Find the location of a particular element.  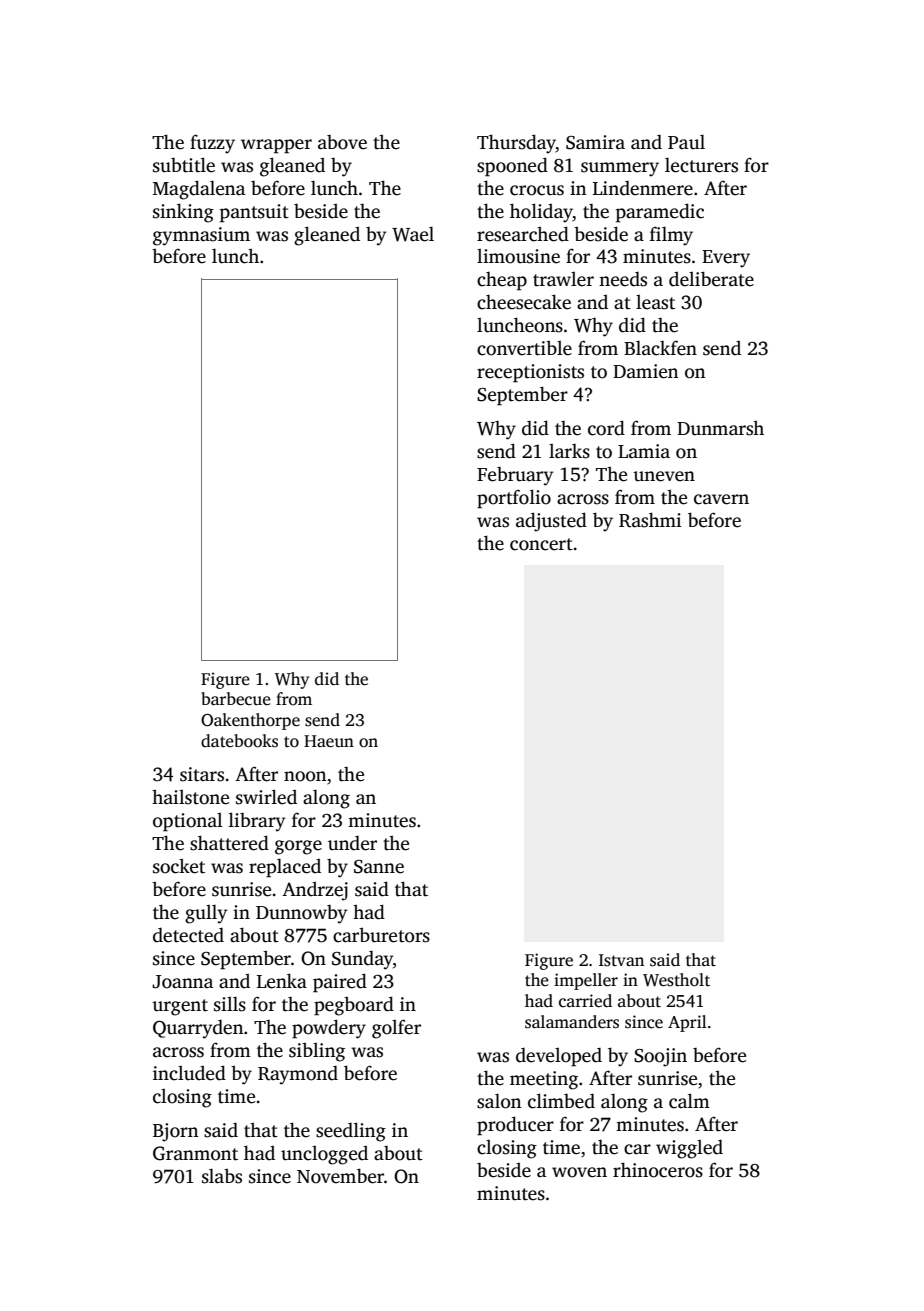

barbecue is located at coordinates (236, 699).
